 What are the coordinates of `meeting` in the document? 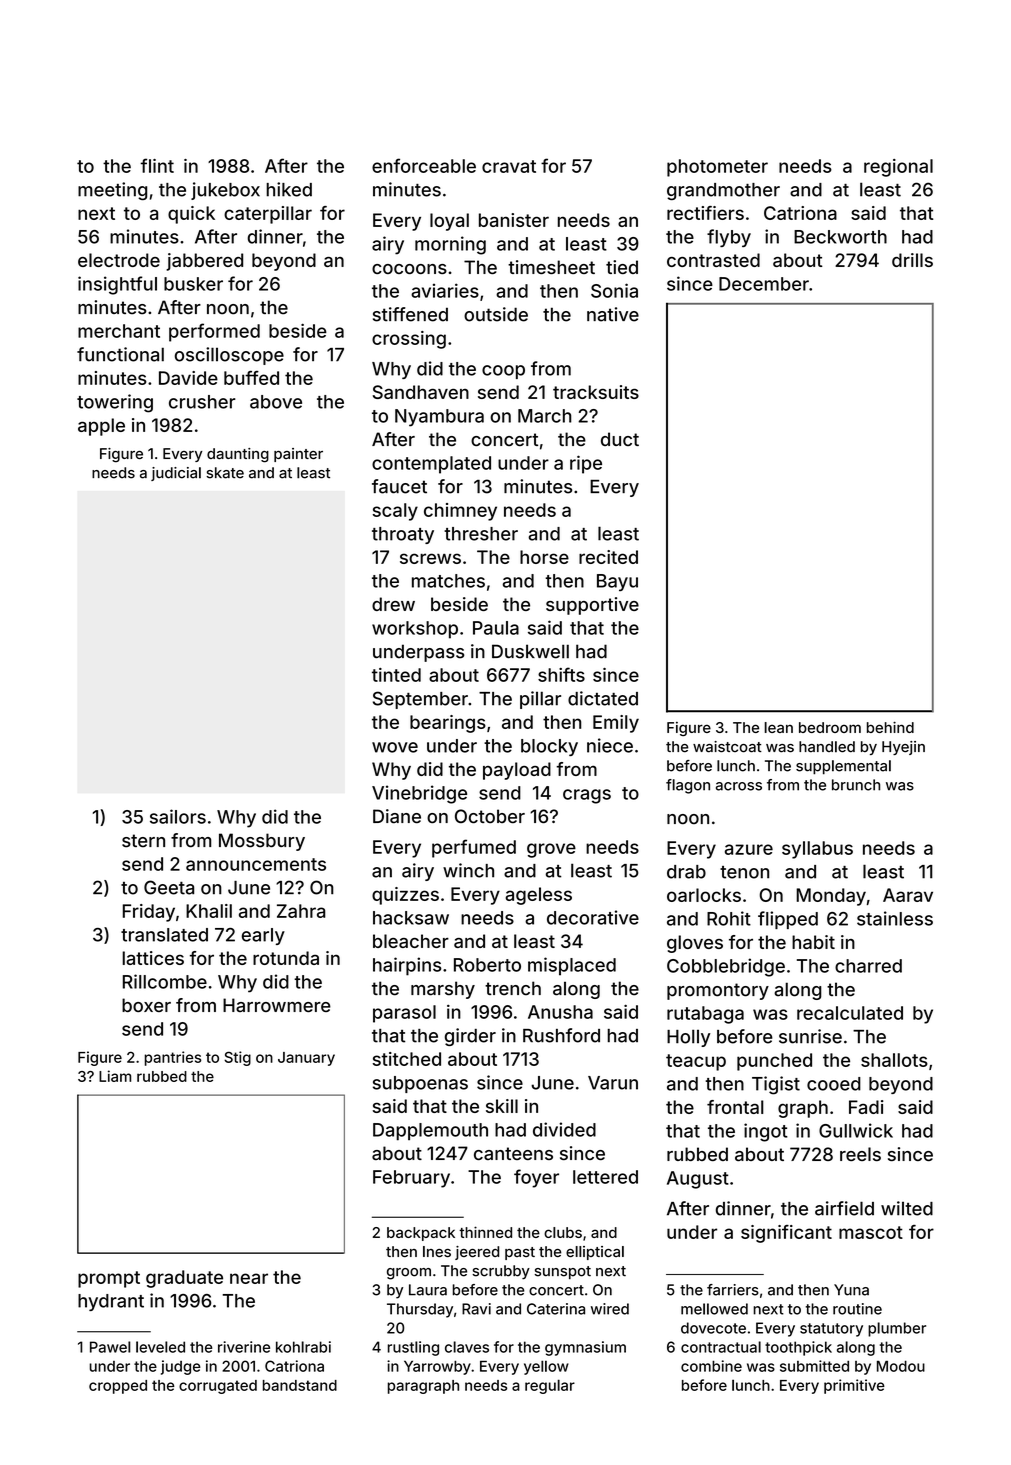 It's located at (112, 191).
